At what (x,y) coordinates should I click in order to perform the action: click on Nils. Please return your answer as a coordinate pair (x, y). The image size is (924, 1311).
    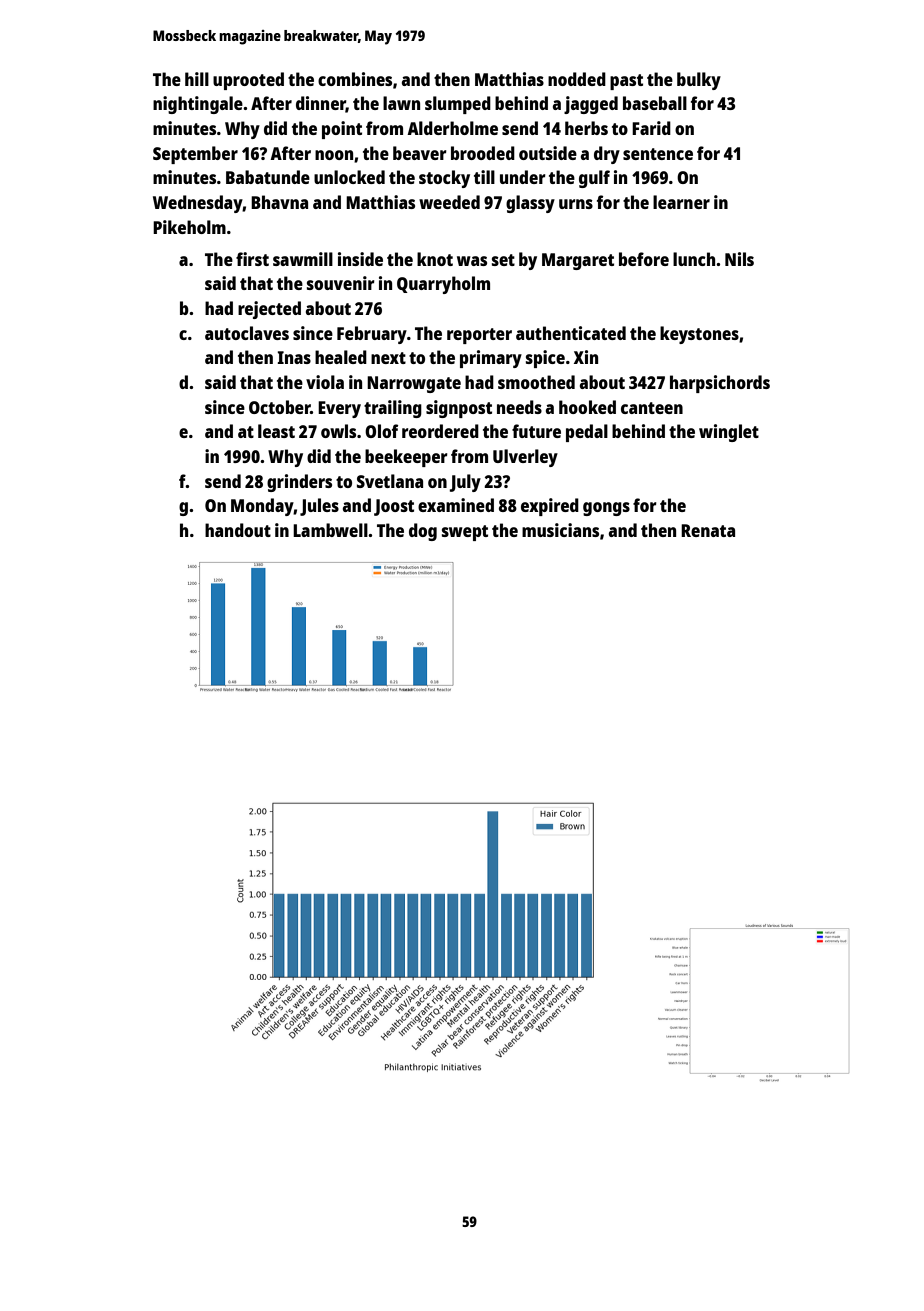
    Looking at the image, I should click on (739, 259).
